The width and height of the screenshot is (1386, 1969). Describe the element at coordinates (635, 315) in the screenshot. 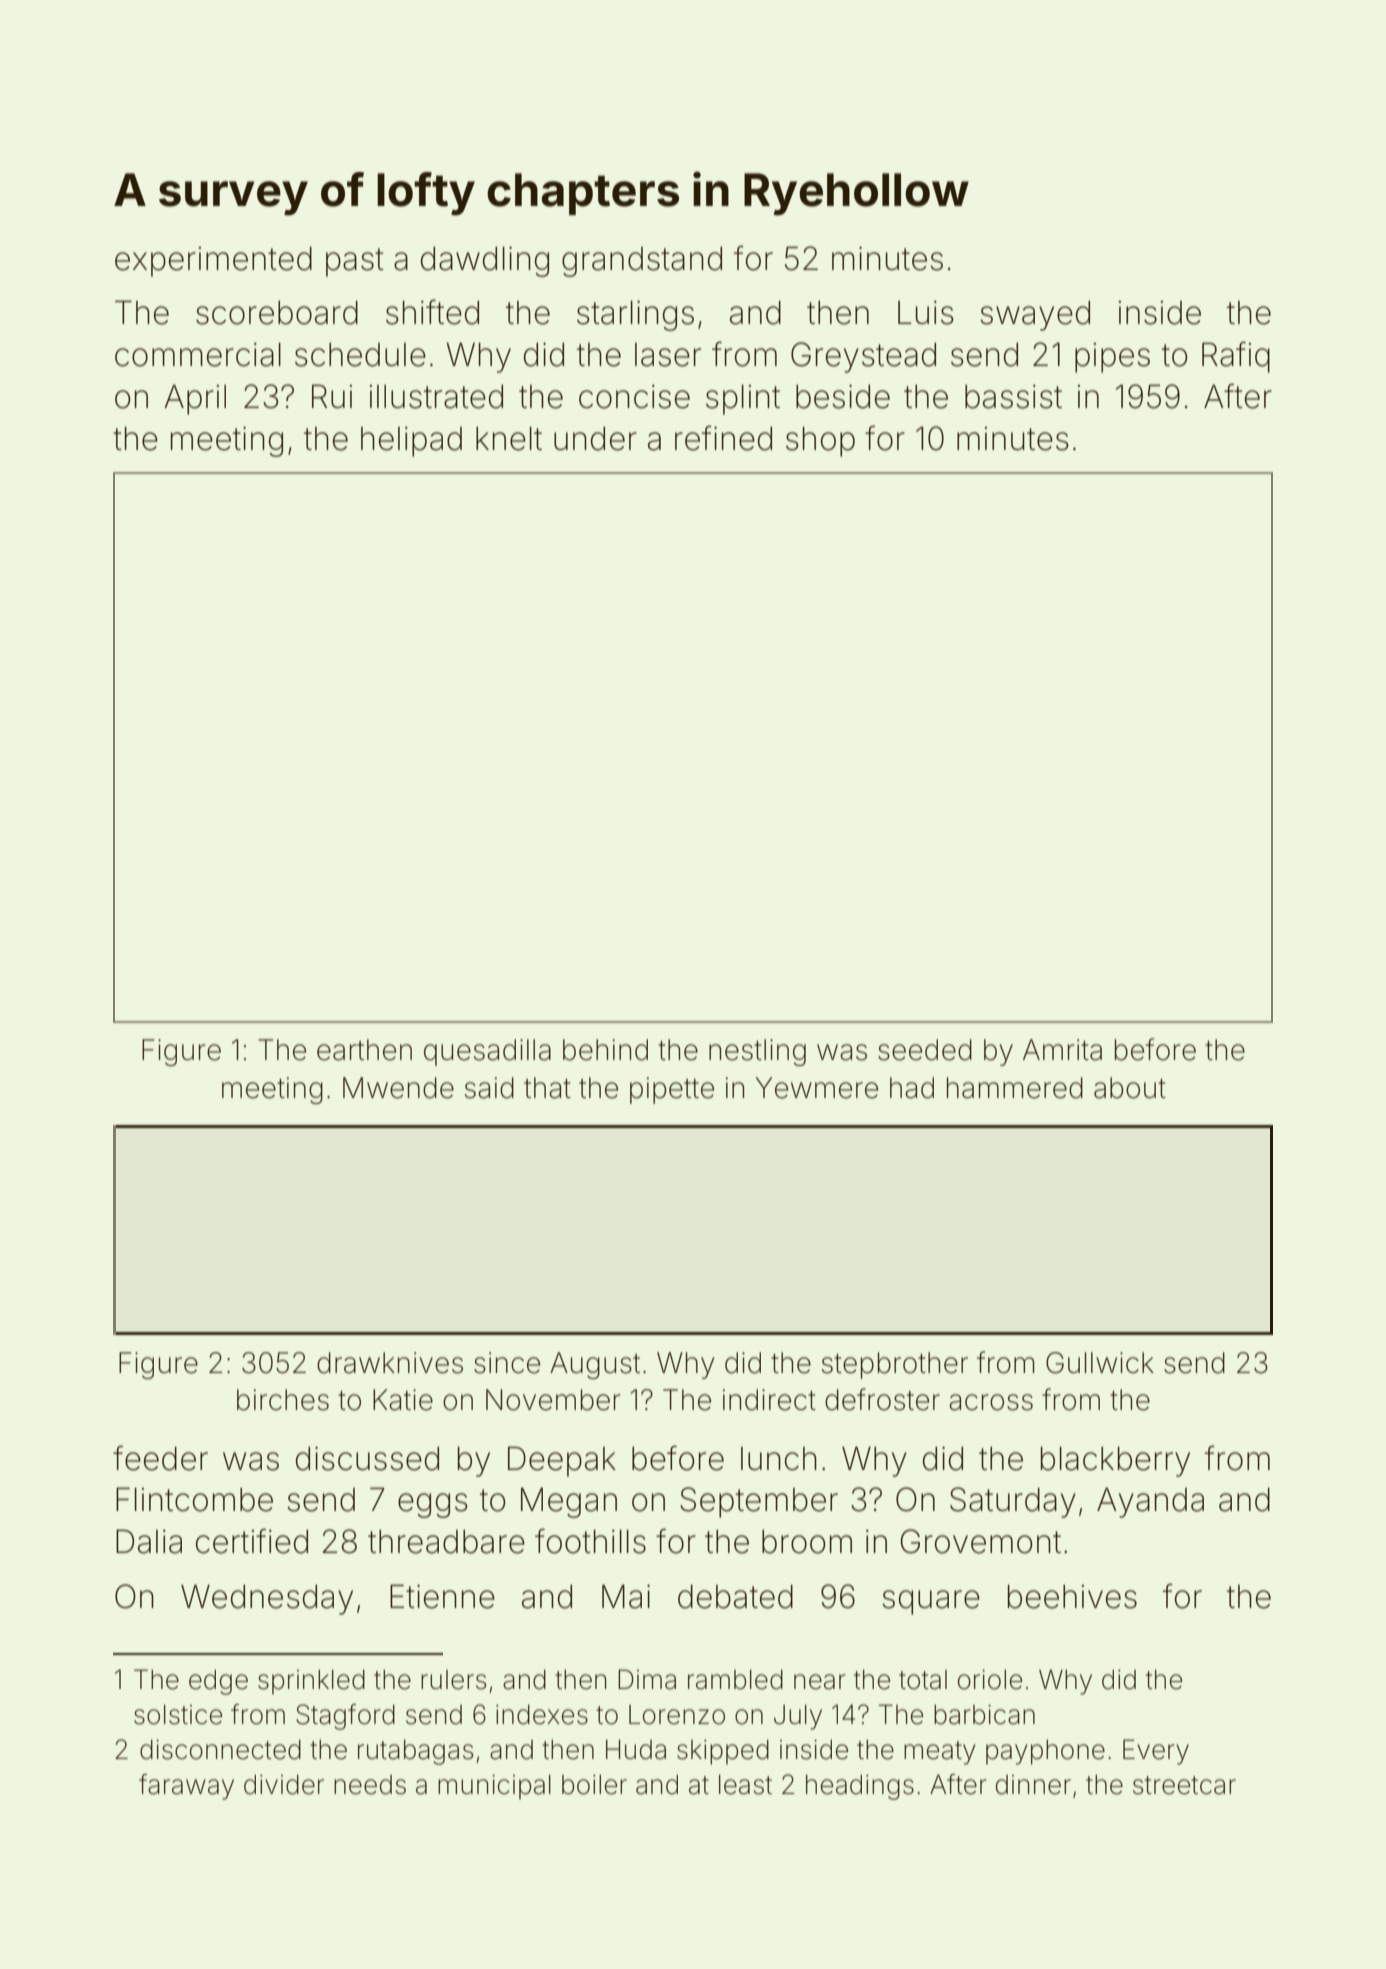

I see `starlings` at that location.
